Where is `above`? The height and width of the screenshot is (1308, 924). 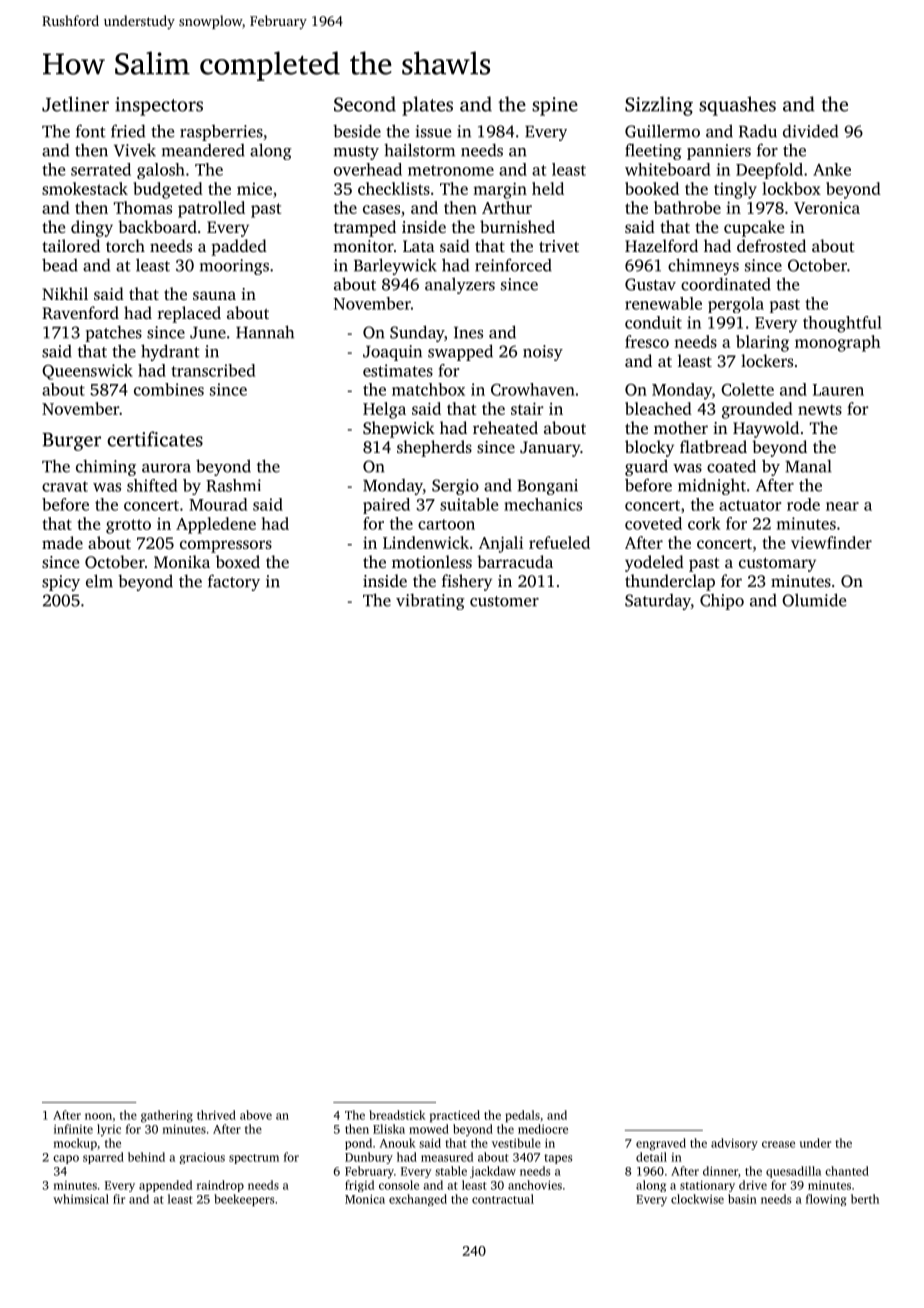
above is located at coordinates (256, 1115).
